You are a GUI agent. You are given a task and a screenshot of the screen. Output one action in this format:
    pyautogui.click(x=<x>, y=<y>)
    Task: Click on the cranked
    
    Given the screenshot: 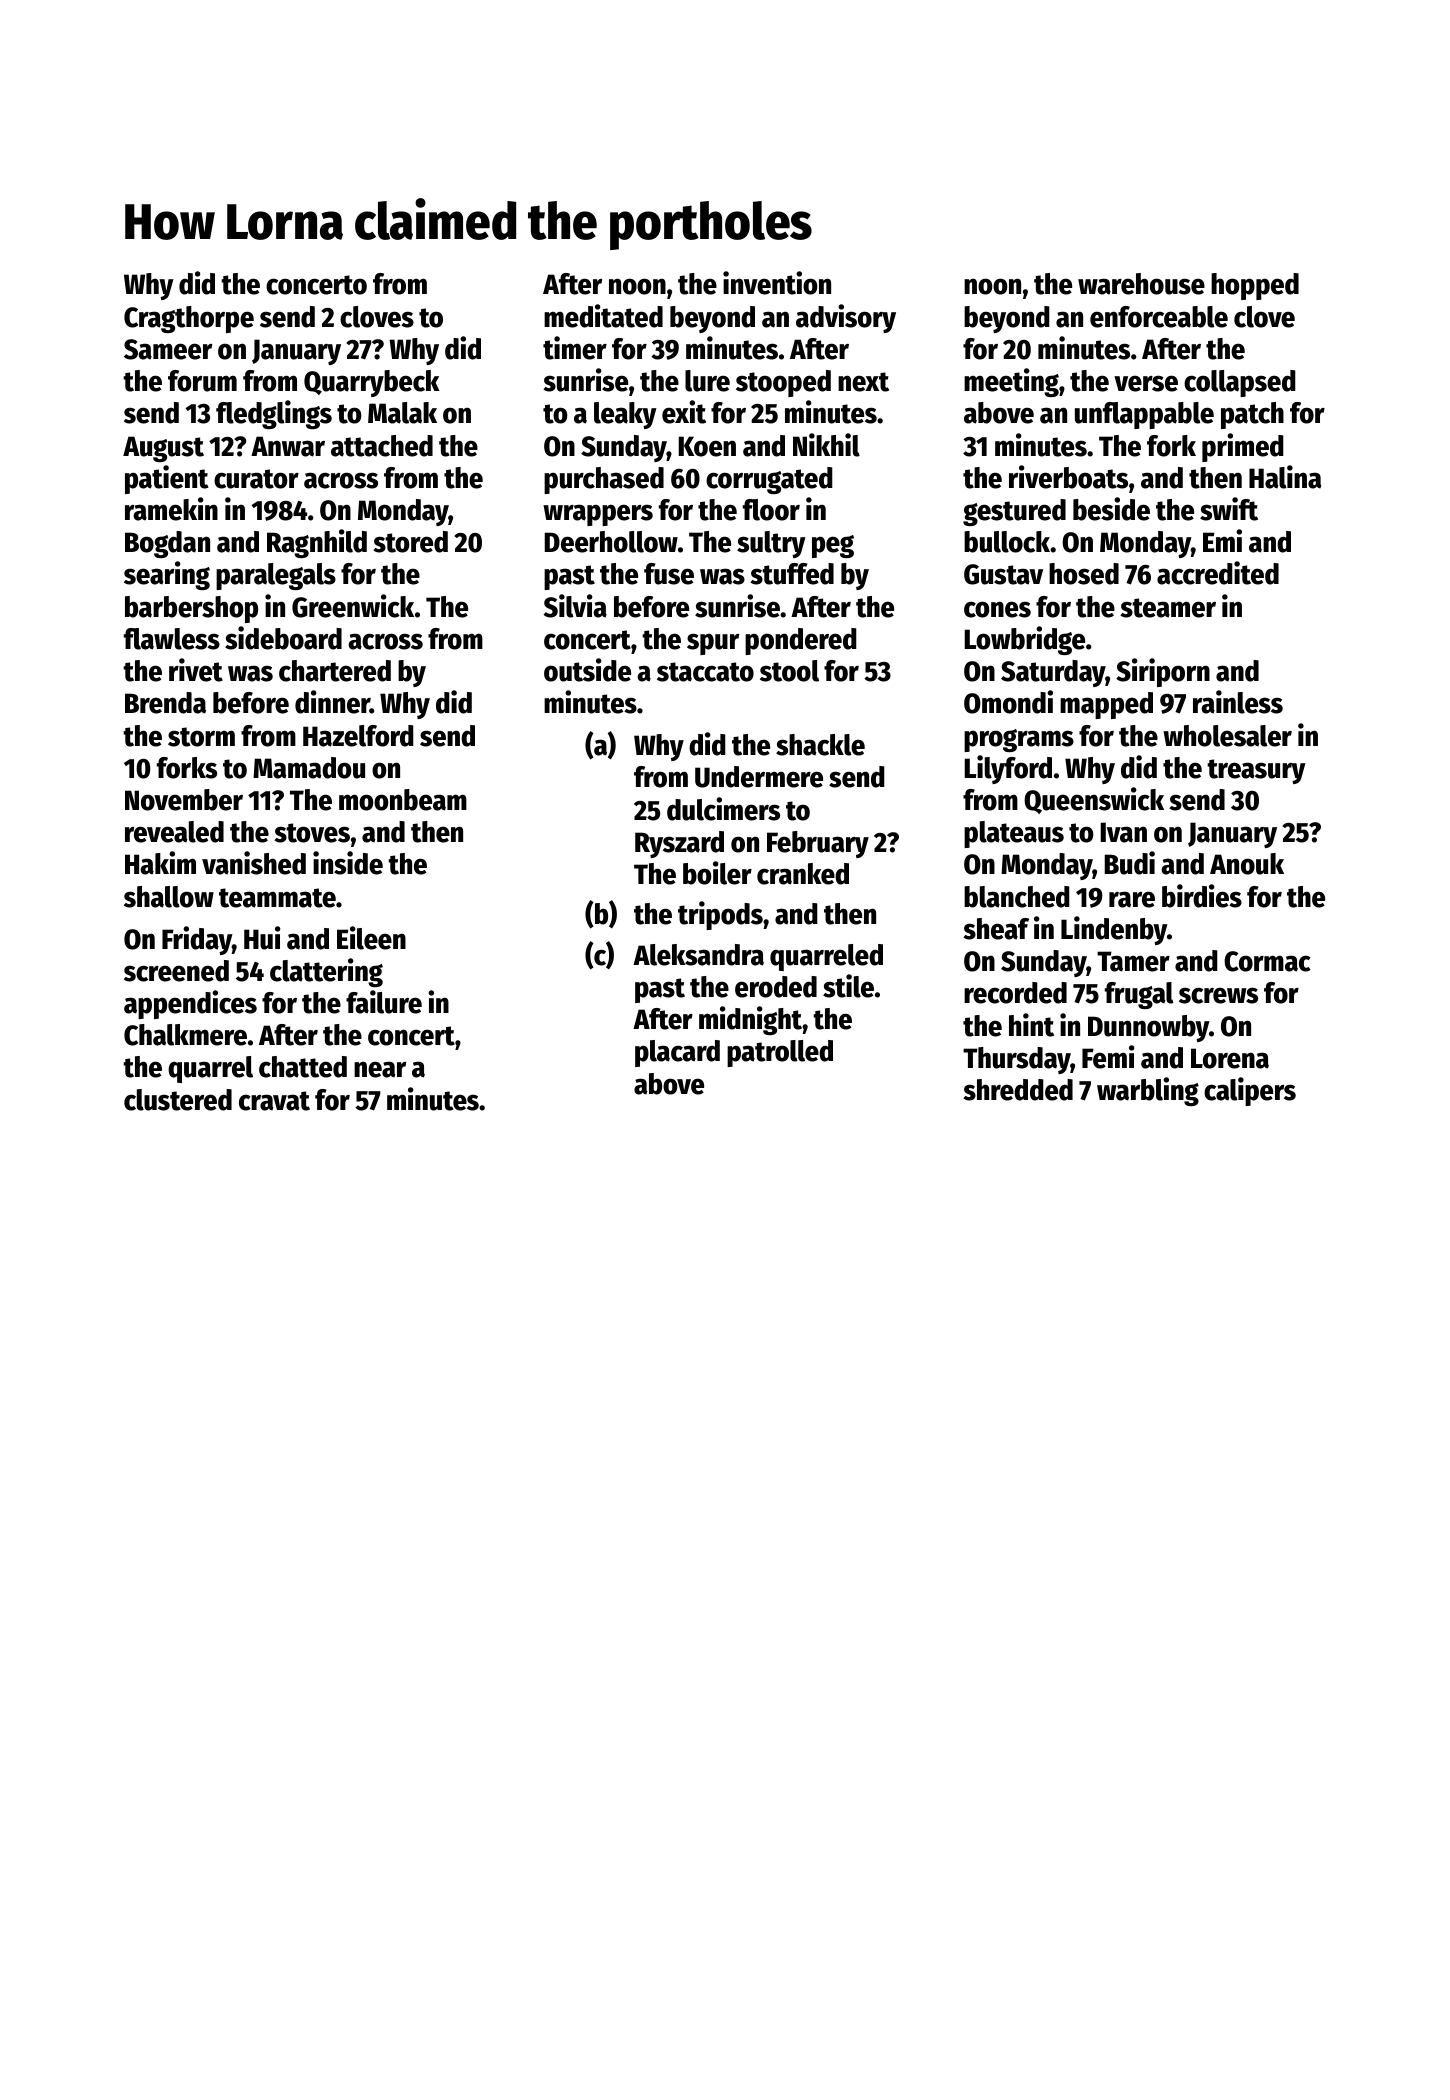 What is the action you would take?
    pyautogui.click(x=803, y=874)
